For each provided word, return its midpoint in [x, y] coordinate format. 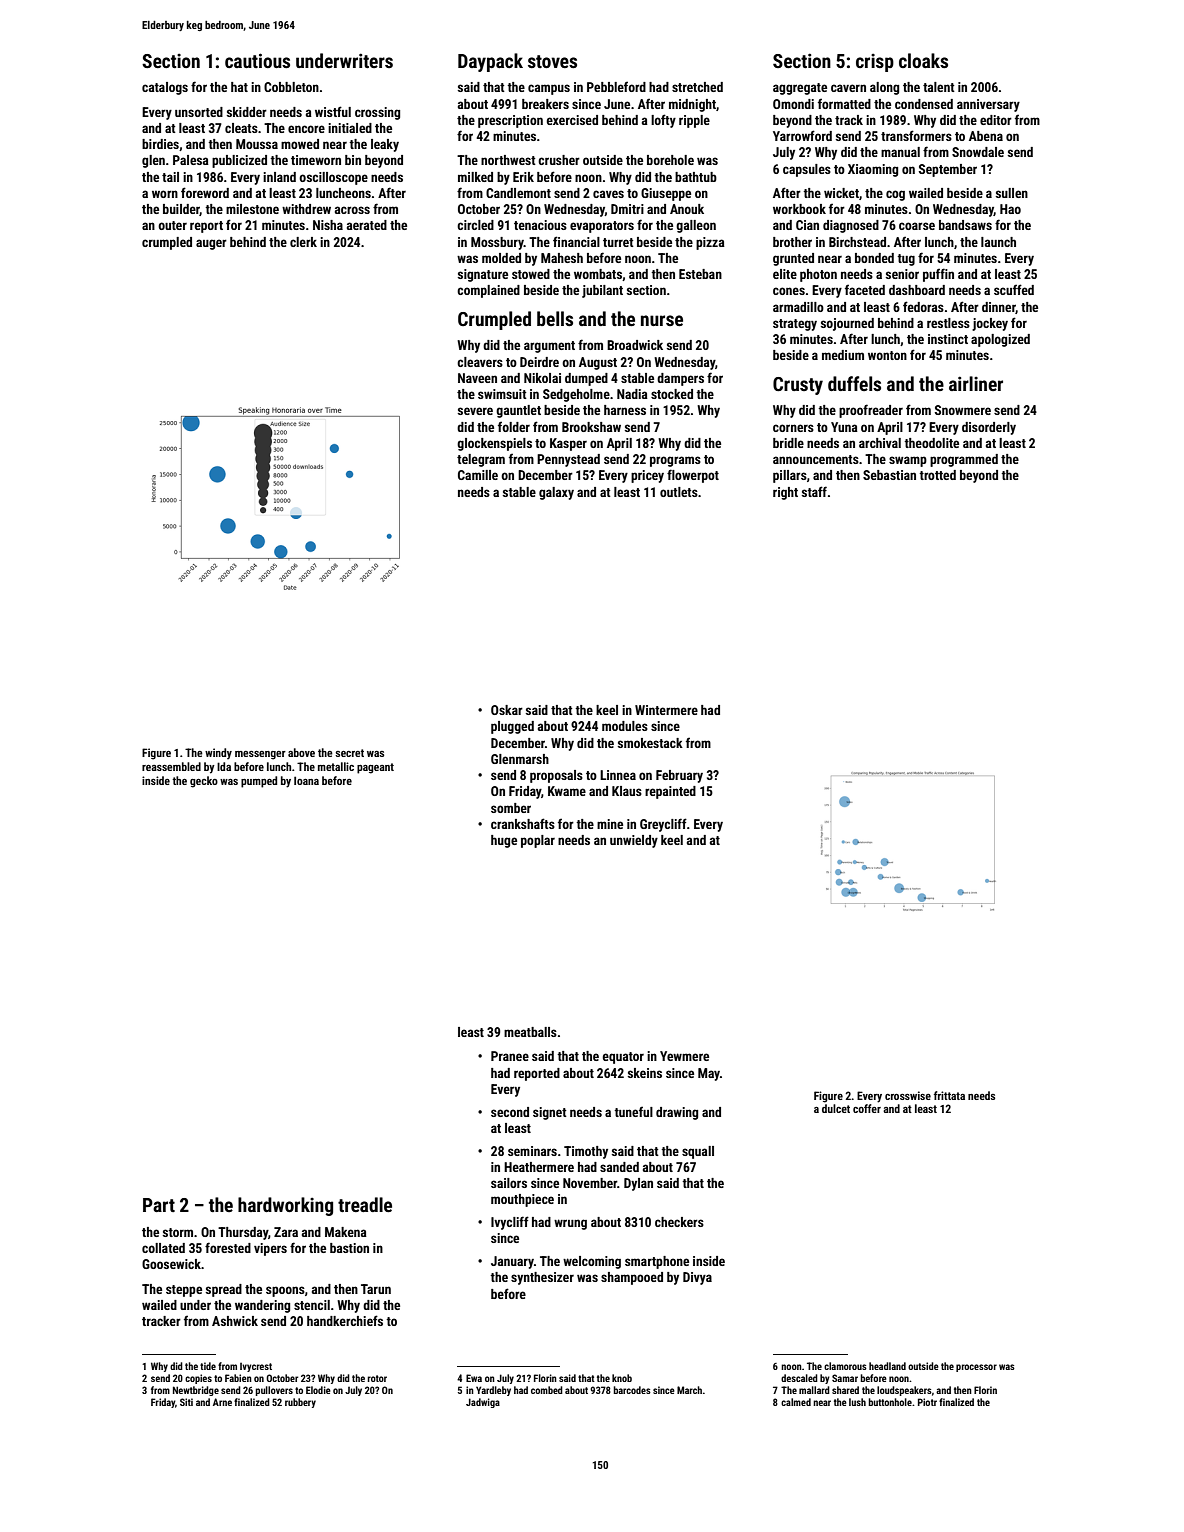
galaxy [556, 493]
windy [218, 753]
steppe [184, 1291]
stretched [697, 87]
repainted [670, 792]
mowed [300, 144]
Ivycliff [510, 1223]
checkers [679, 1222]
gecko [204, 782]
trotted [937, 475]
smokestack [650, 743]
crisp [875, 63]
